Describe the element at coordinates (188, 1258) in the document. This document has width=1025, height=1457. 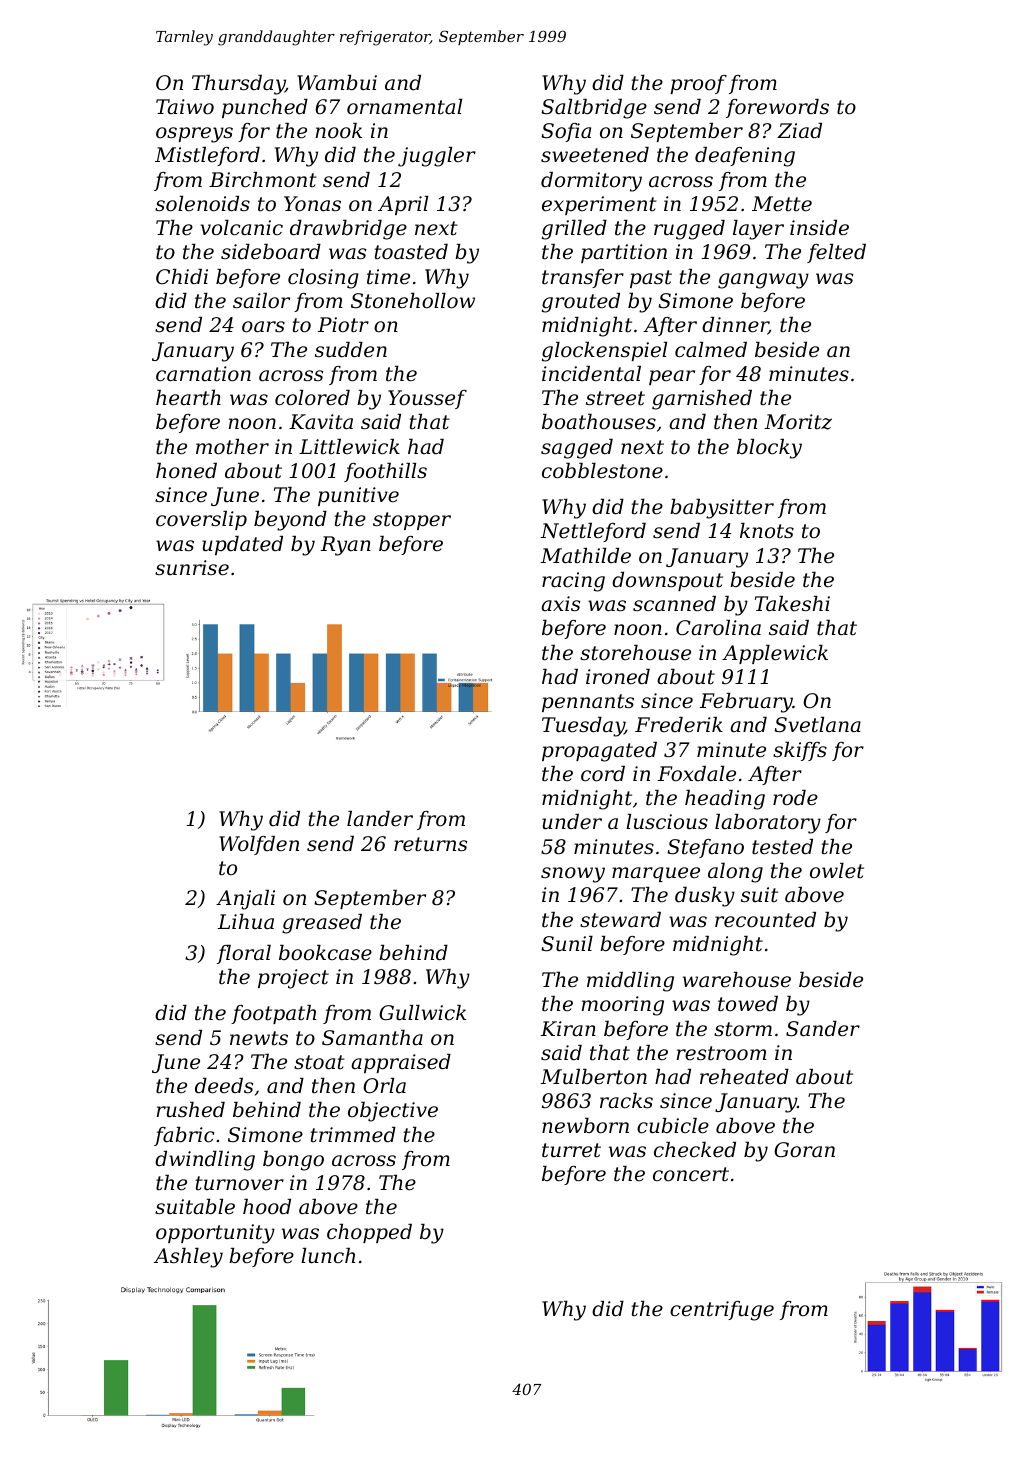
I see `Ashley` at that location.
